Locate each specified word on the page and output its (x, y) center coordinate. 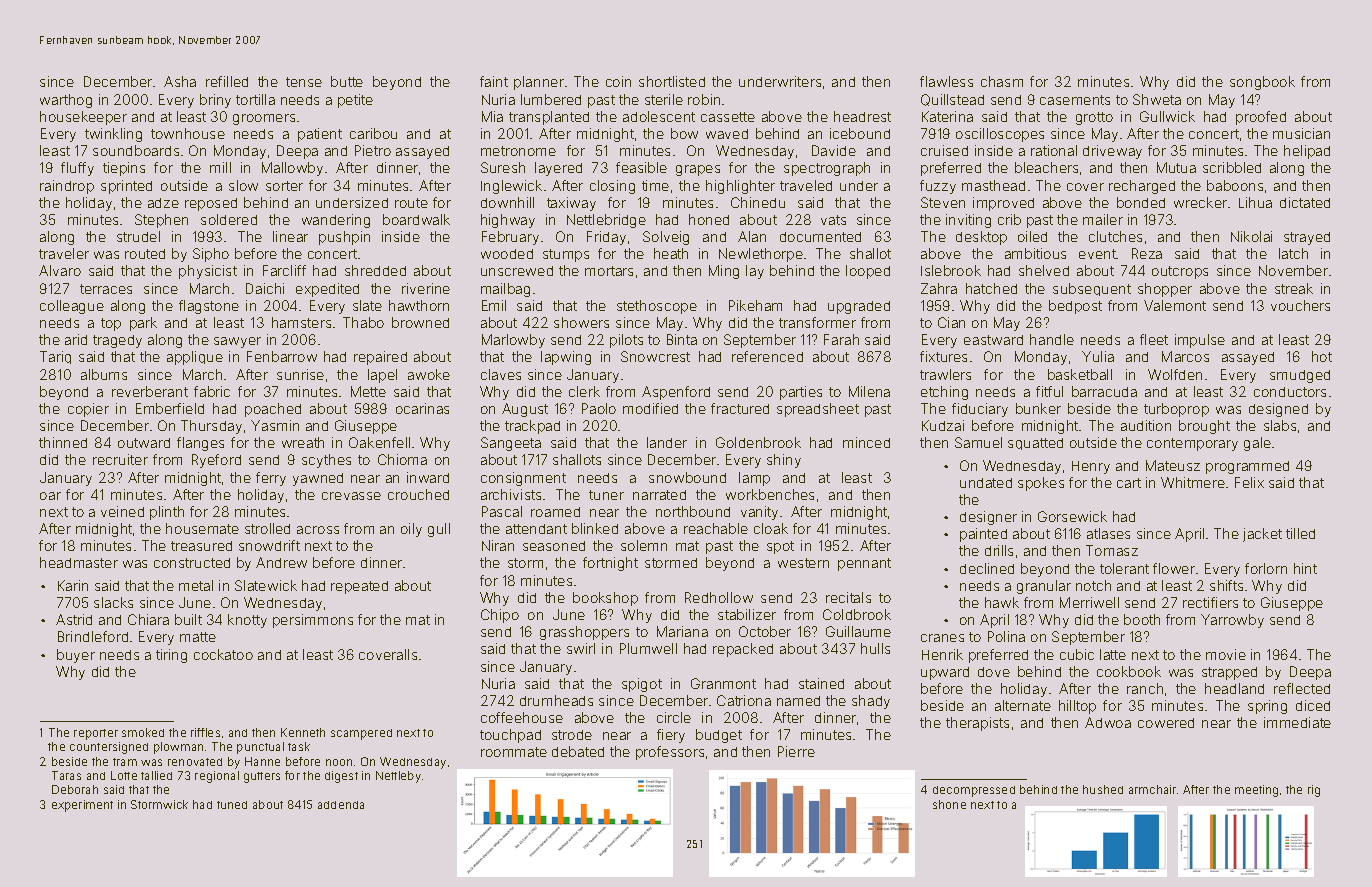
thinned (63, 442)
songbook (1262, 83)
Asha (180, 81)
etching (944, 393)
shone (949, 804)
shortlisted (672, 81)
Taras (66, 775)
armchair (1152, 789)
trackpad (532, 427)
